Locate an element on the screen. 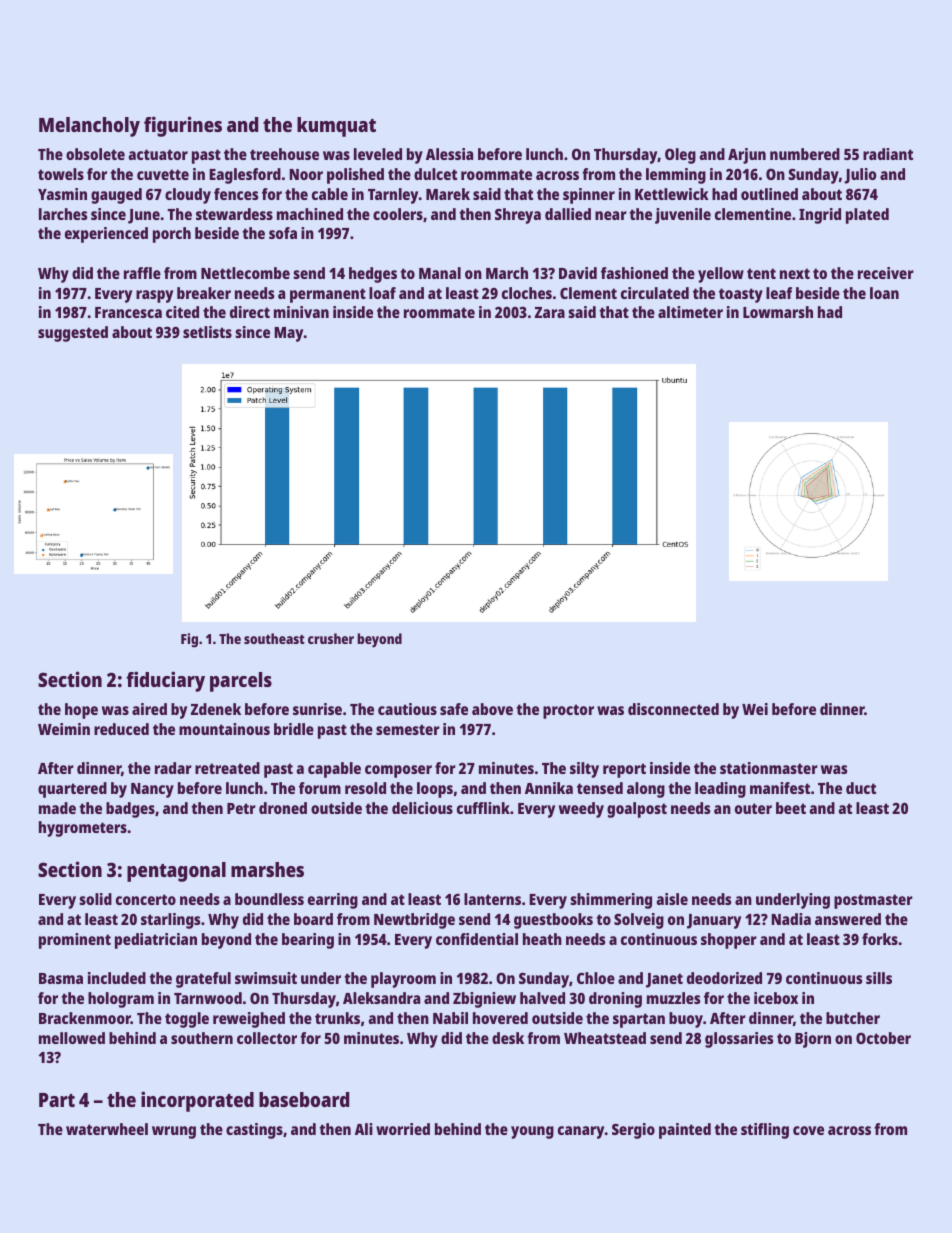 The image size is (952, 1233). safe is located at coordinates (454, 709).
